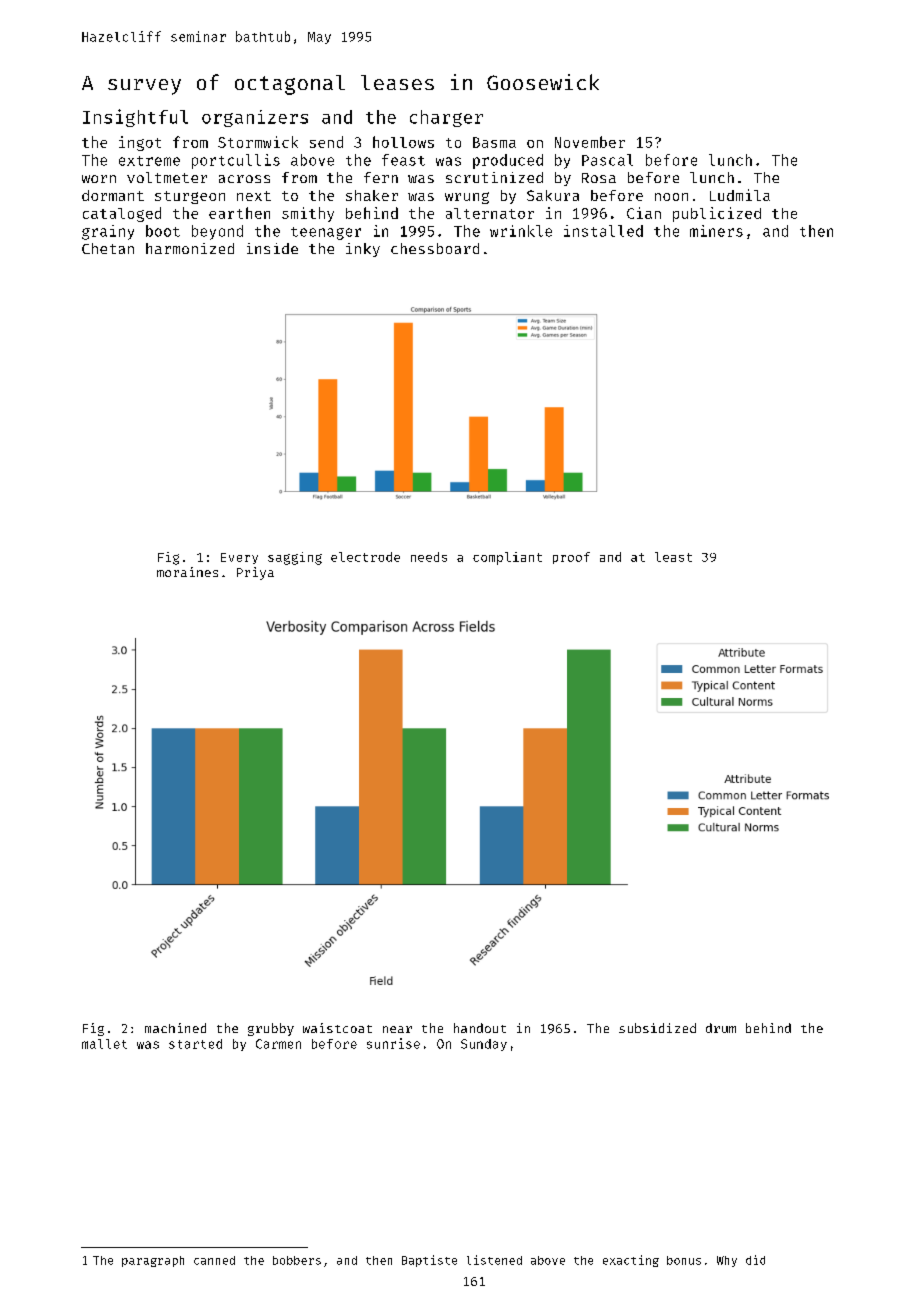 Image resolution: width=924 pixels, height=1308 pixels. I want to click on near, so click(397, 1029).
